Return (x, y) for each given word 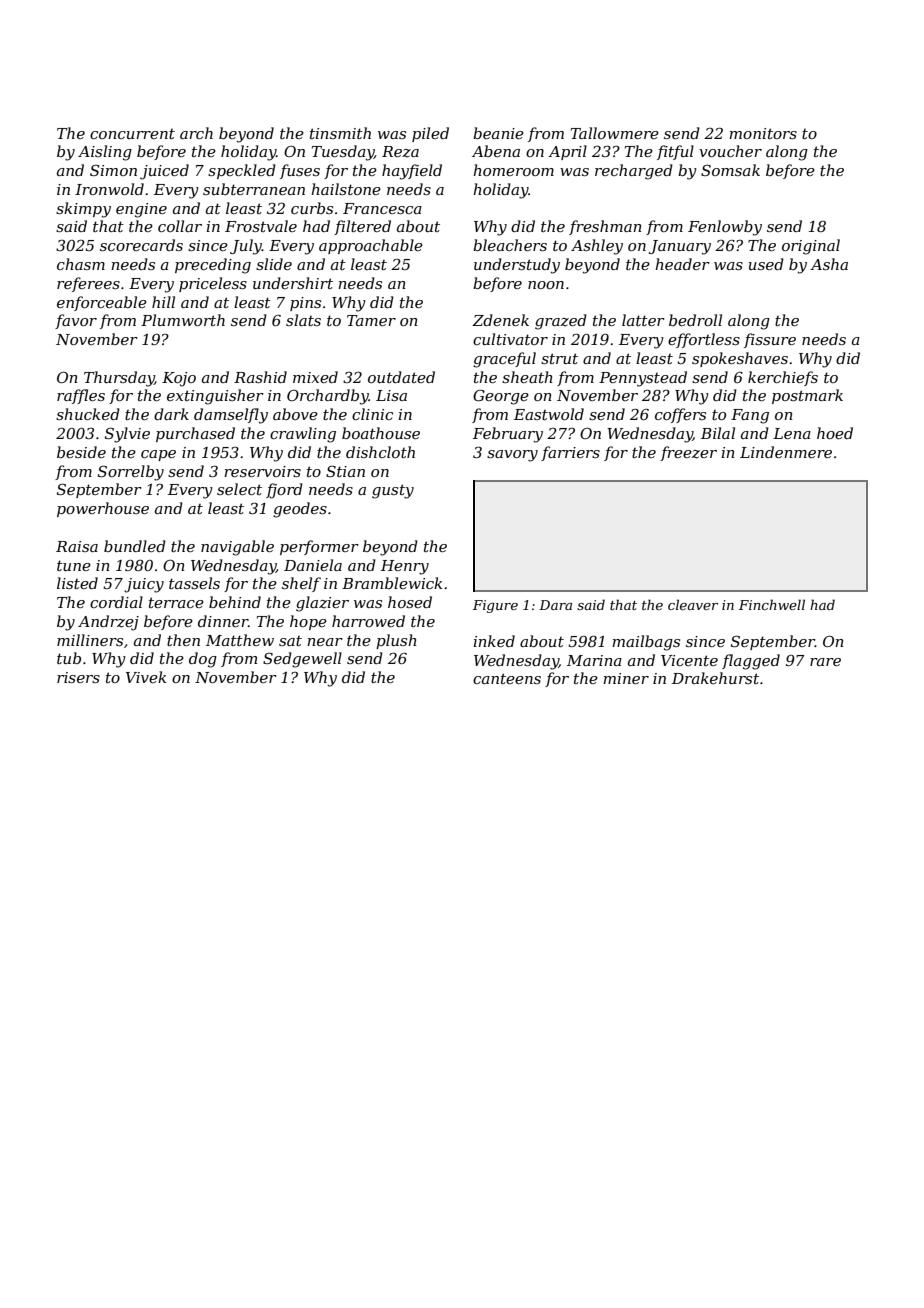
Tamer (371, 320)
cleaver (693, 604)
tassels (194, 583)
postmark (807, 396)
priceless (213, 284)
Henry (405, 567)
